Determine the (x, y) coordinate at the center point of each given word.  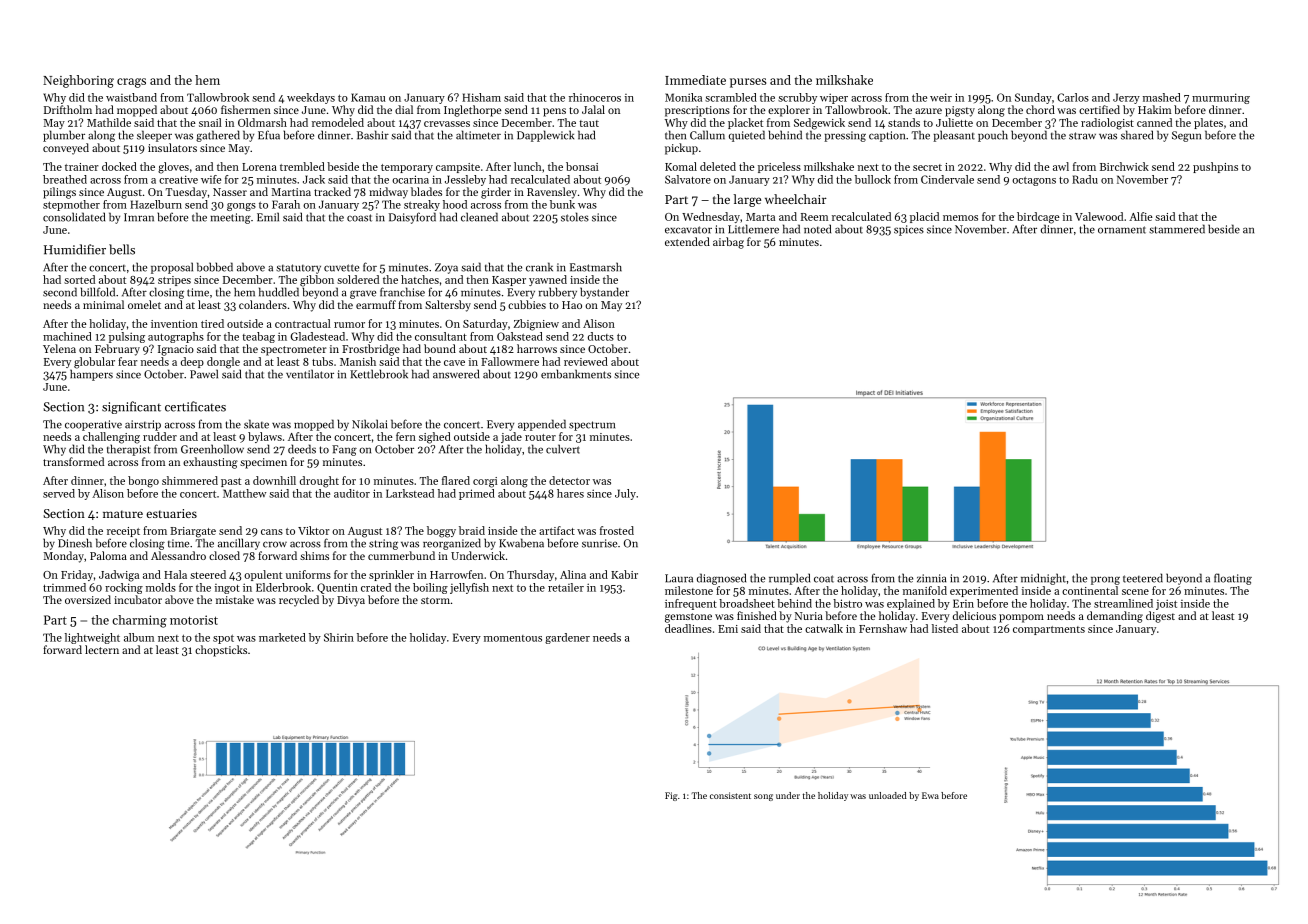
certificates (195, 406)
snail (210, 122)
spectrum (592, 426)
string (383, 544)
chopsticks (221, 651)
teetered (1143, 578)
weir (941, 97)
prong (1105, 580)
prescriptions (697, 111)
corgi (485, 482)
